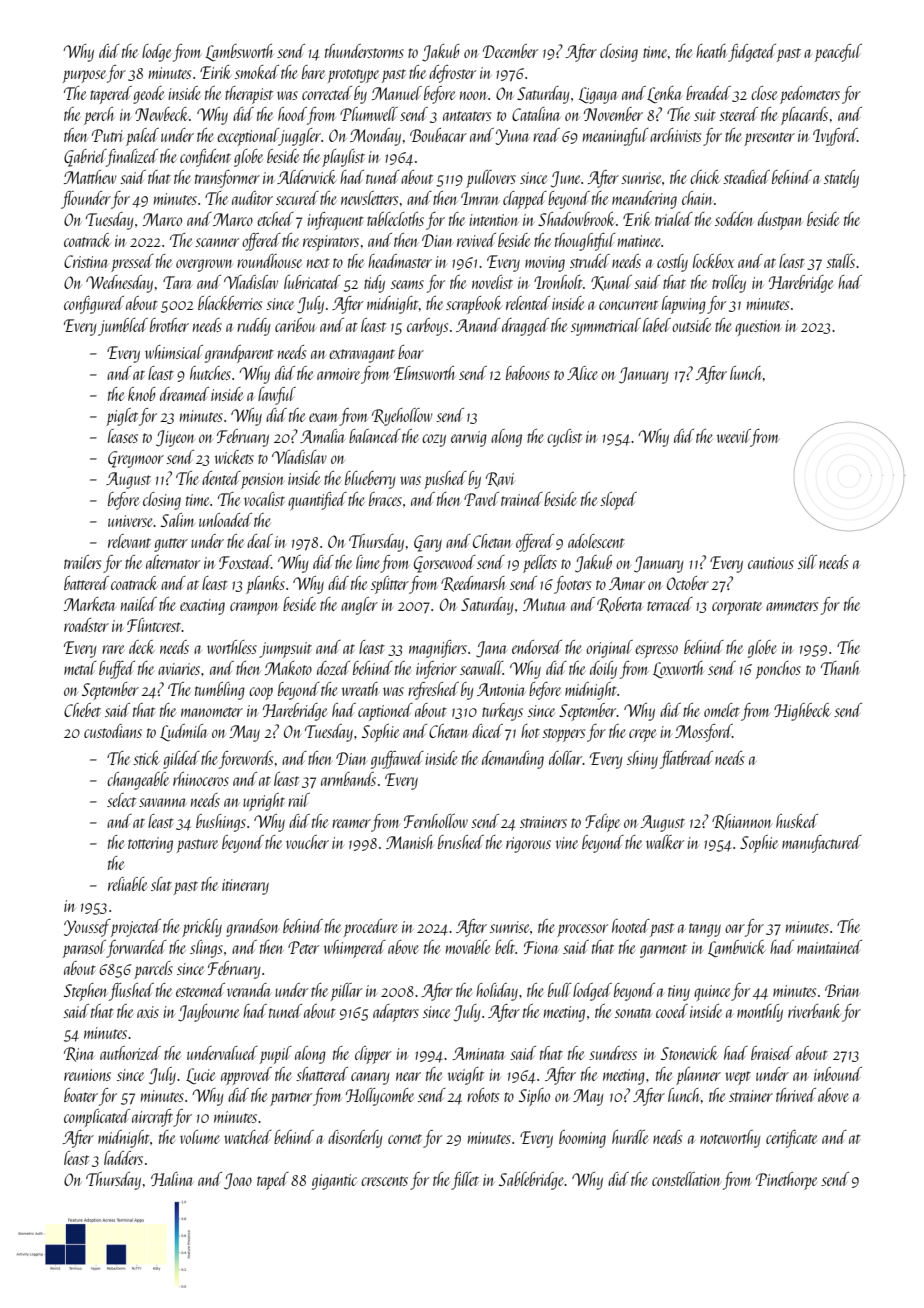 This document has width=924, height=1308. I want to click on defroster, so click(452, 74).
